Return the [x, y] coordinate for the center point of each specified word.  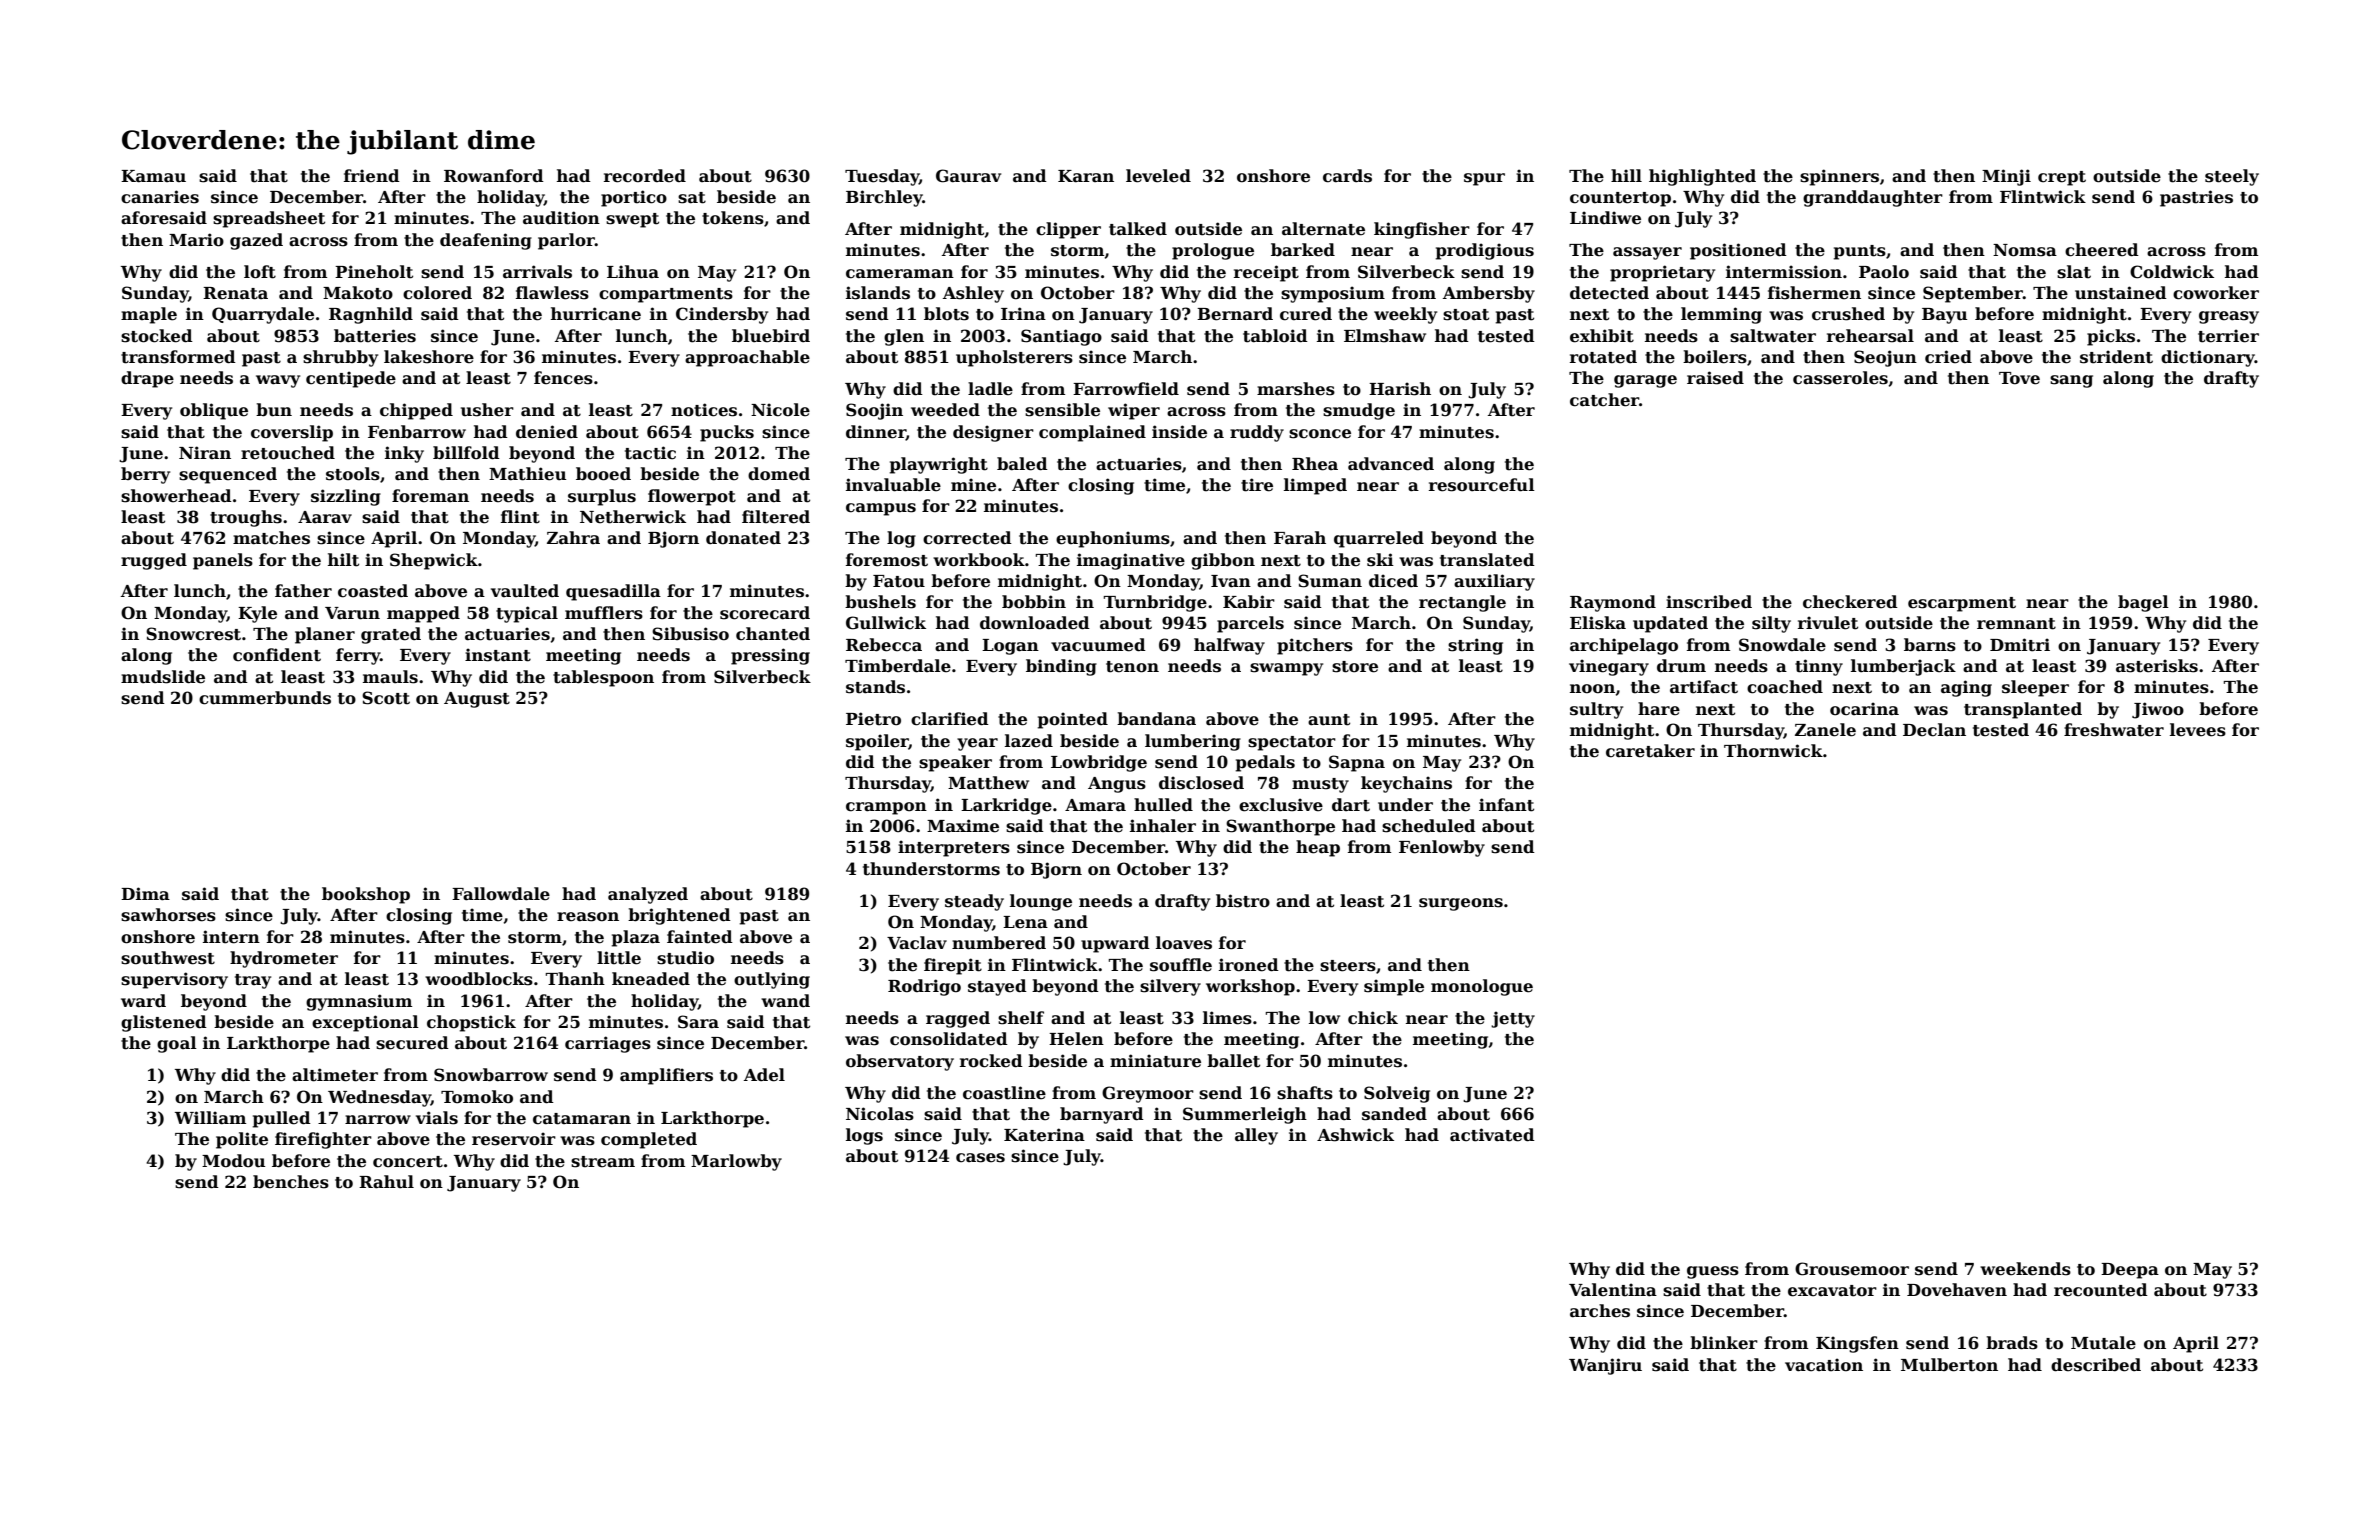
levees [2198, 730]
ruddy [1257, 433]
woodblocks [479, 979]
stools [353, 474]
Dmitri [2020, 645]
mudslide [163, 677]
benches [291, 1182]
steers [1348, 966]
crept [2062, 178]
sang [2071, 381]
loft [260, 272]
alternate [1323, 229]
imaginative [1131, 561]
